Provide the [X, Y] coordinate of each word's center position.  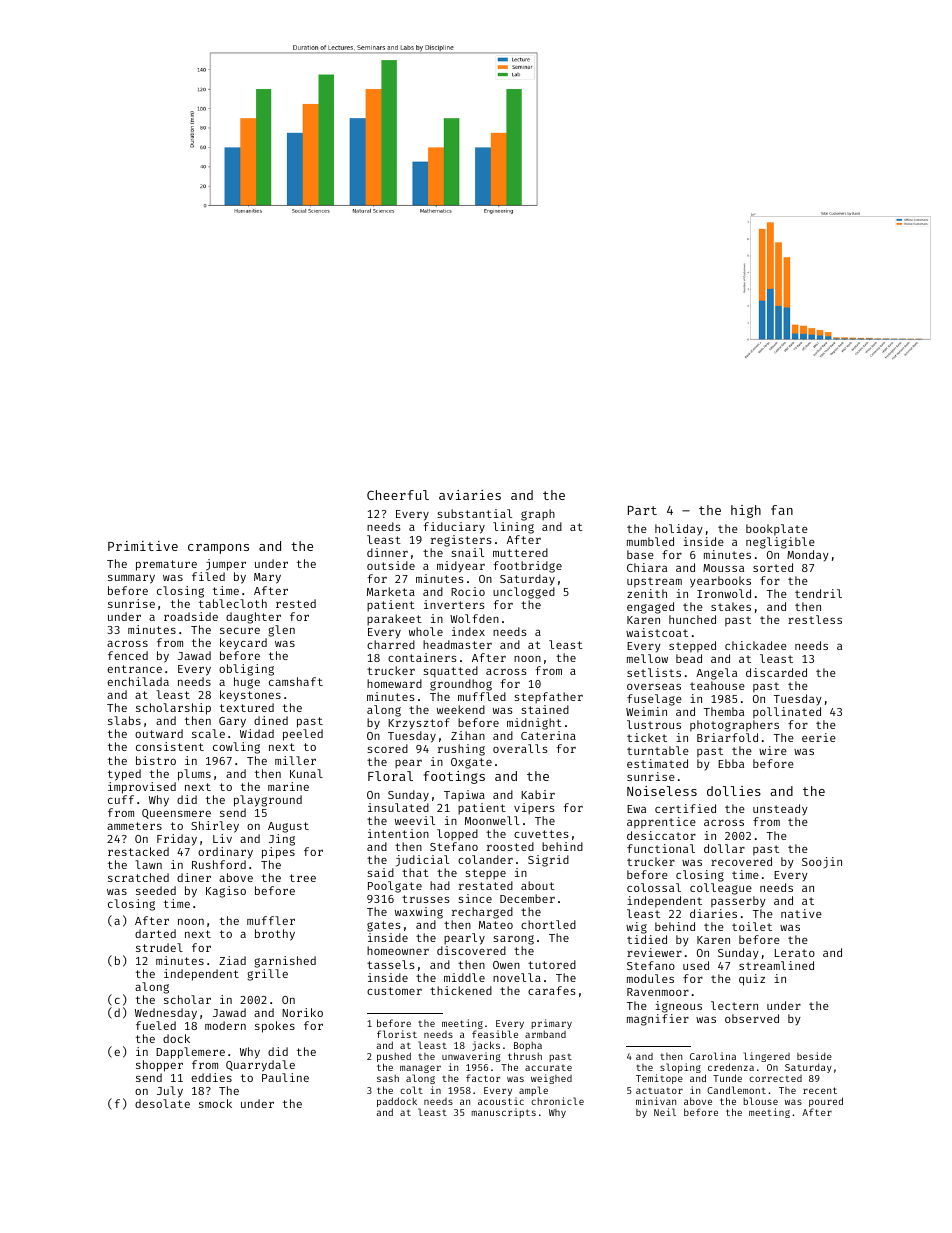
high [746, 511]
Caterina [548, 735]
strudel [159, 947]
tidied [647, 939]
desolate [162, 1103]
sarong [513, 940]
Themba [724, 711]
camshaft [296, 681]
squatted [450, 672]
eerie [819, 737]
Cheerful [398, 495]
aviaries [470, 495]
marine [288, 786]
